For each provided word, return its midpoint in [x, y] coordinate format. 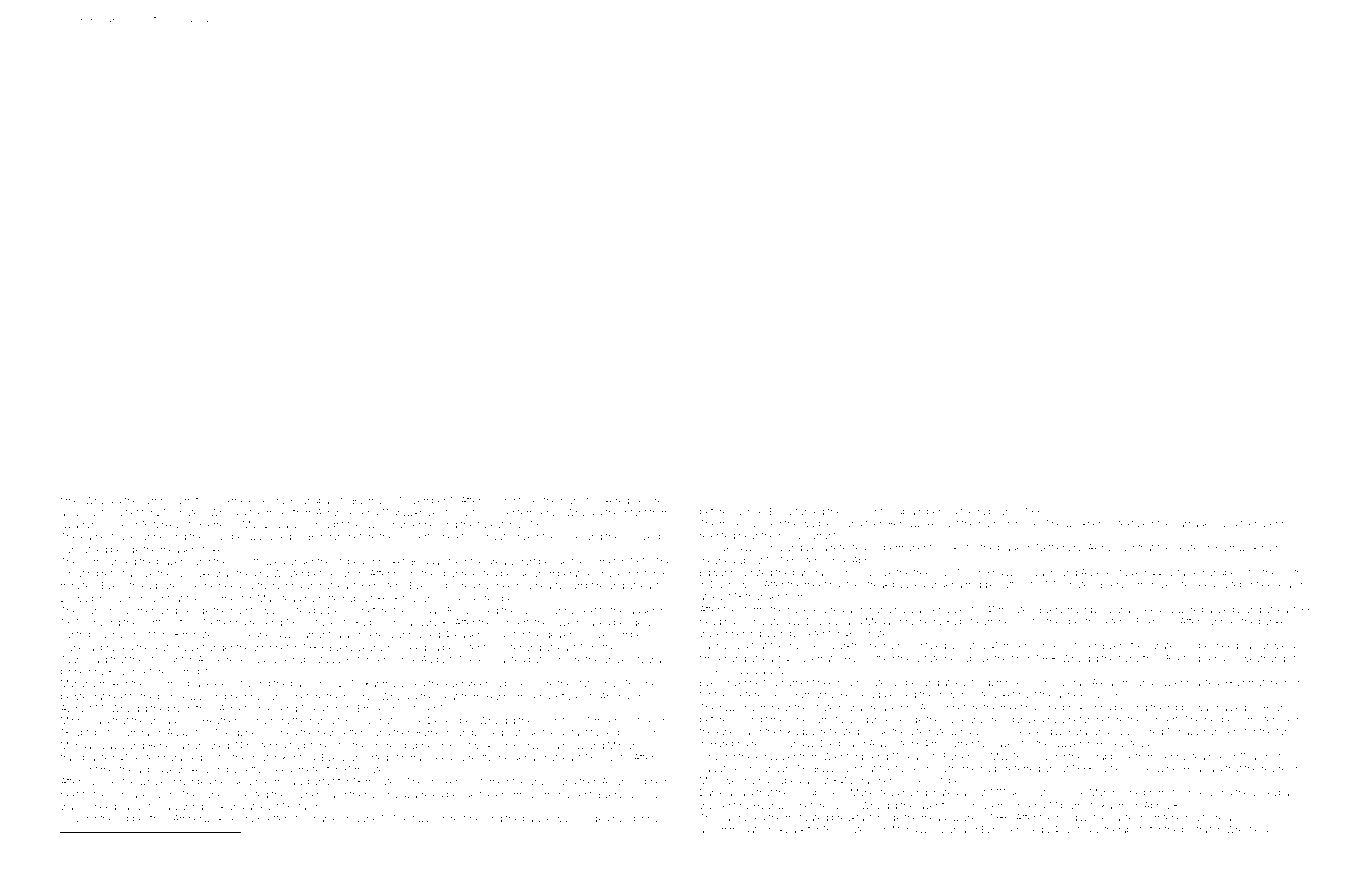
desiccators [1034, 792]
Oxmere [236, 500]
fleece [1269, 584]
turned [810, 511]
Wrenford [843, 756]
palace [537, 819]
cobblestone [140, 840]
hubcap [994, 512]
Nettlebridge [230, 623]
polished [278, 733]
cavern [566, 623]
